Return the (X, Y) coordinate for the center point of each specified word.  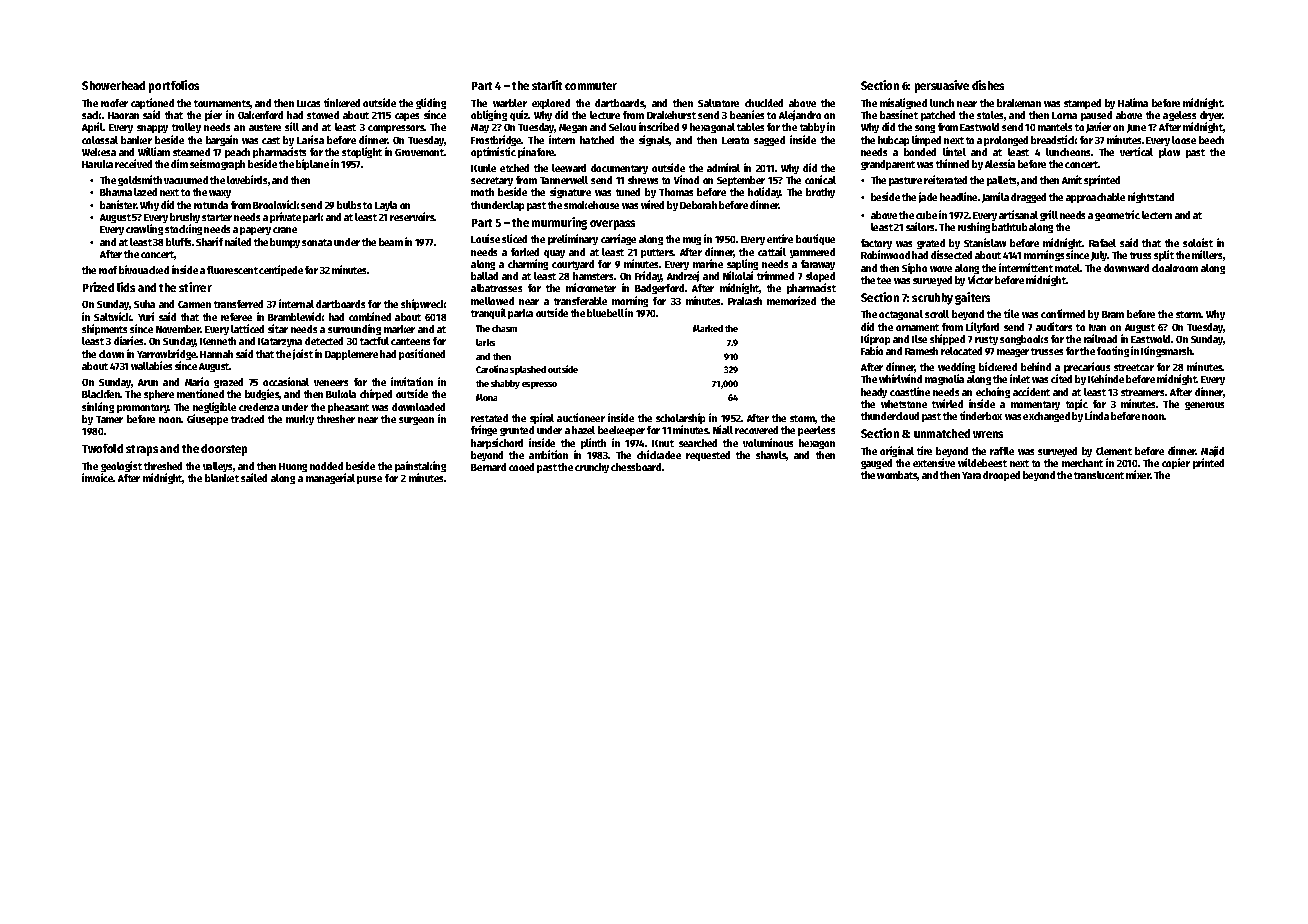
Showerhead (113, 85)
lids (126, 287)
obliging (489, 115)
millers (1207, 254)
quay (554, 254)
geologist (121, 466)
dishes (988, 85)
